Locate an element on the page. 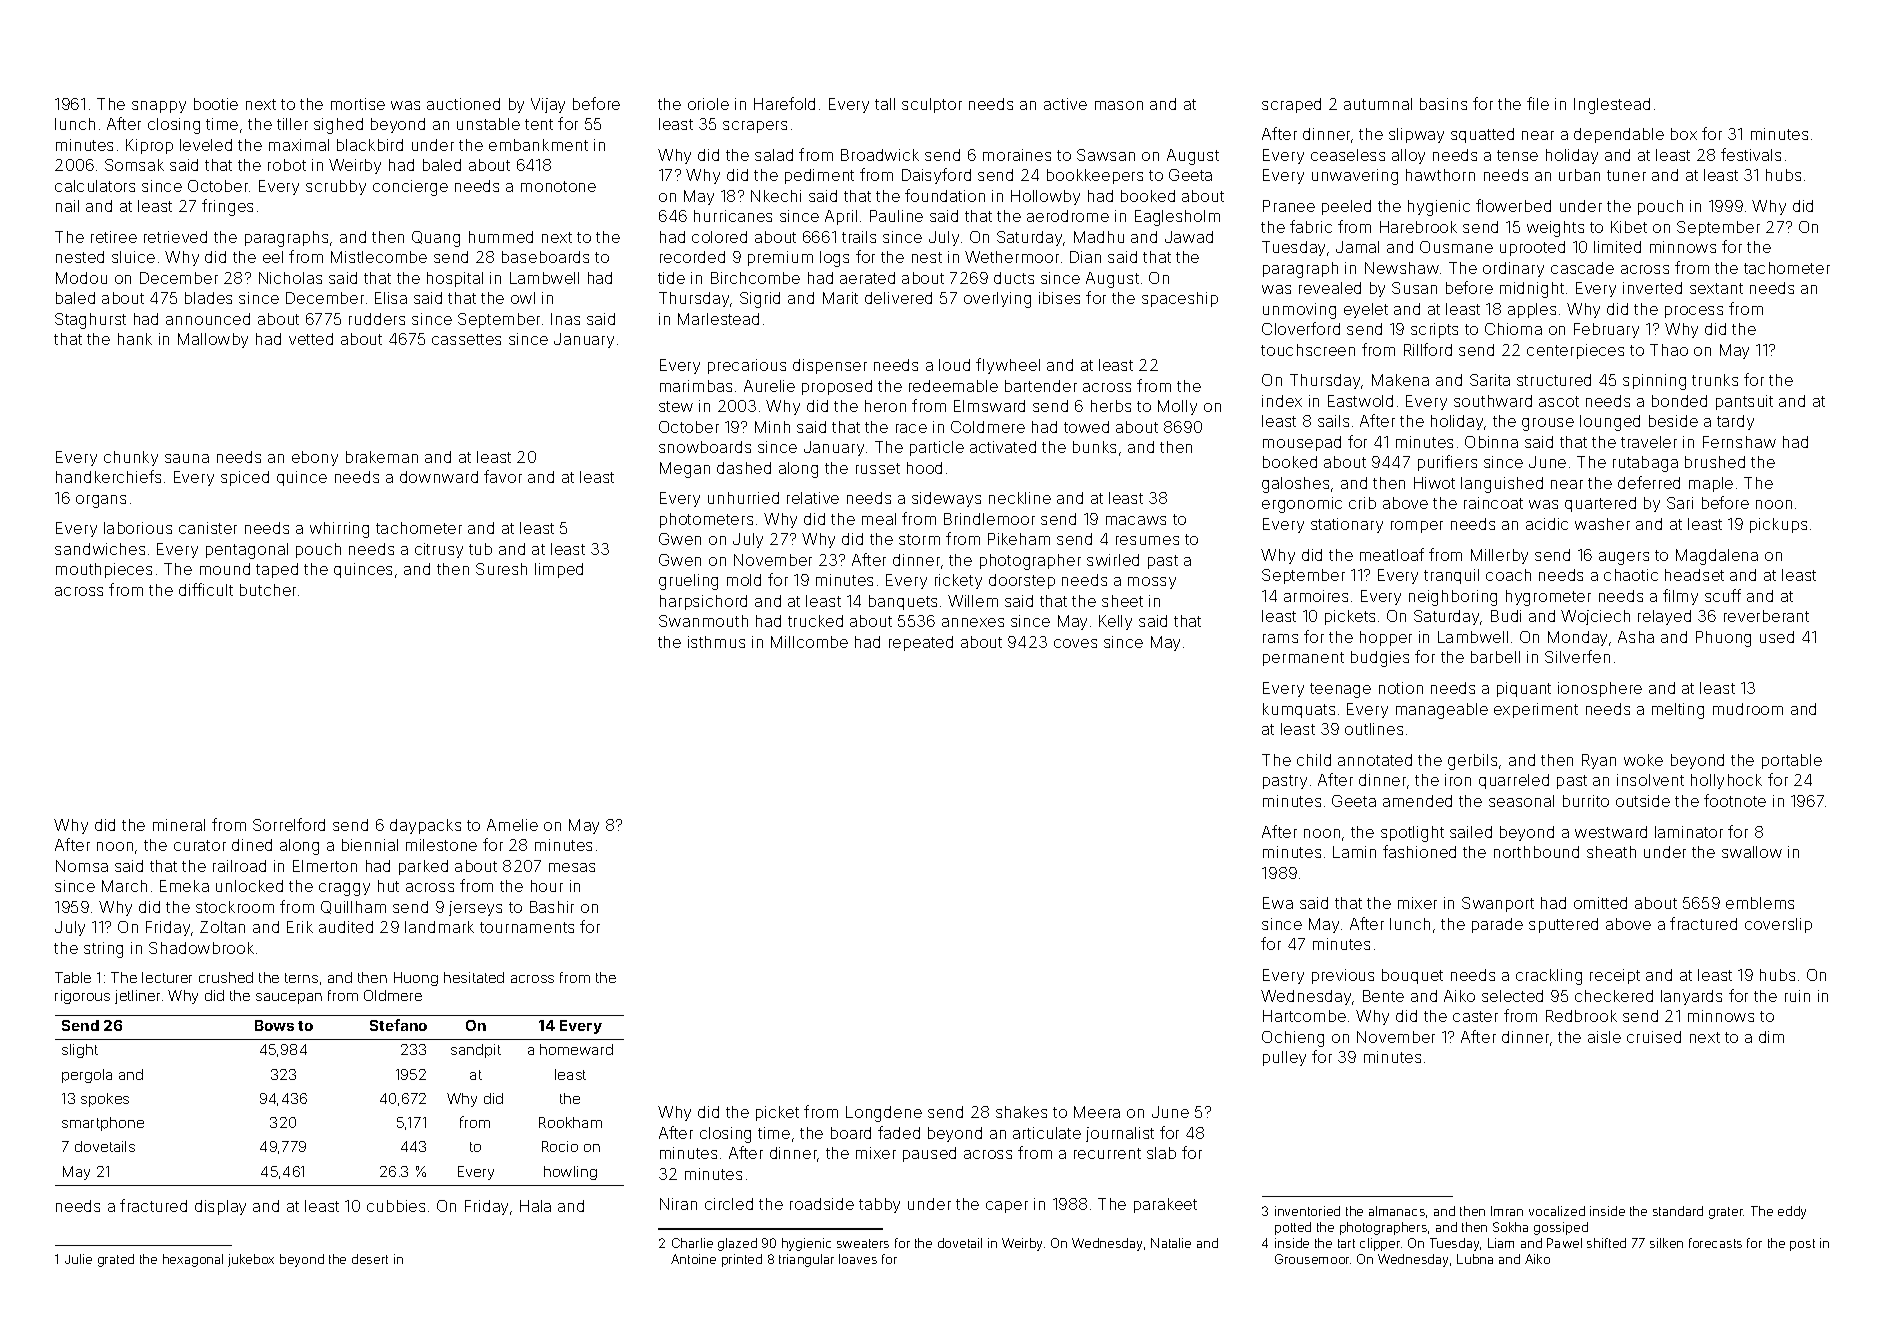  favor is located at coordinates (503, 476).
